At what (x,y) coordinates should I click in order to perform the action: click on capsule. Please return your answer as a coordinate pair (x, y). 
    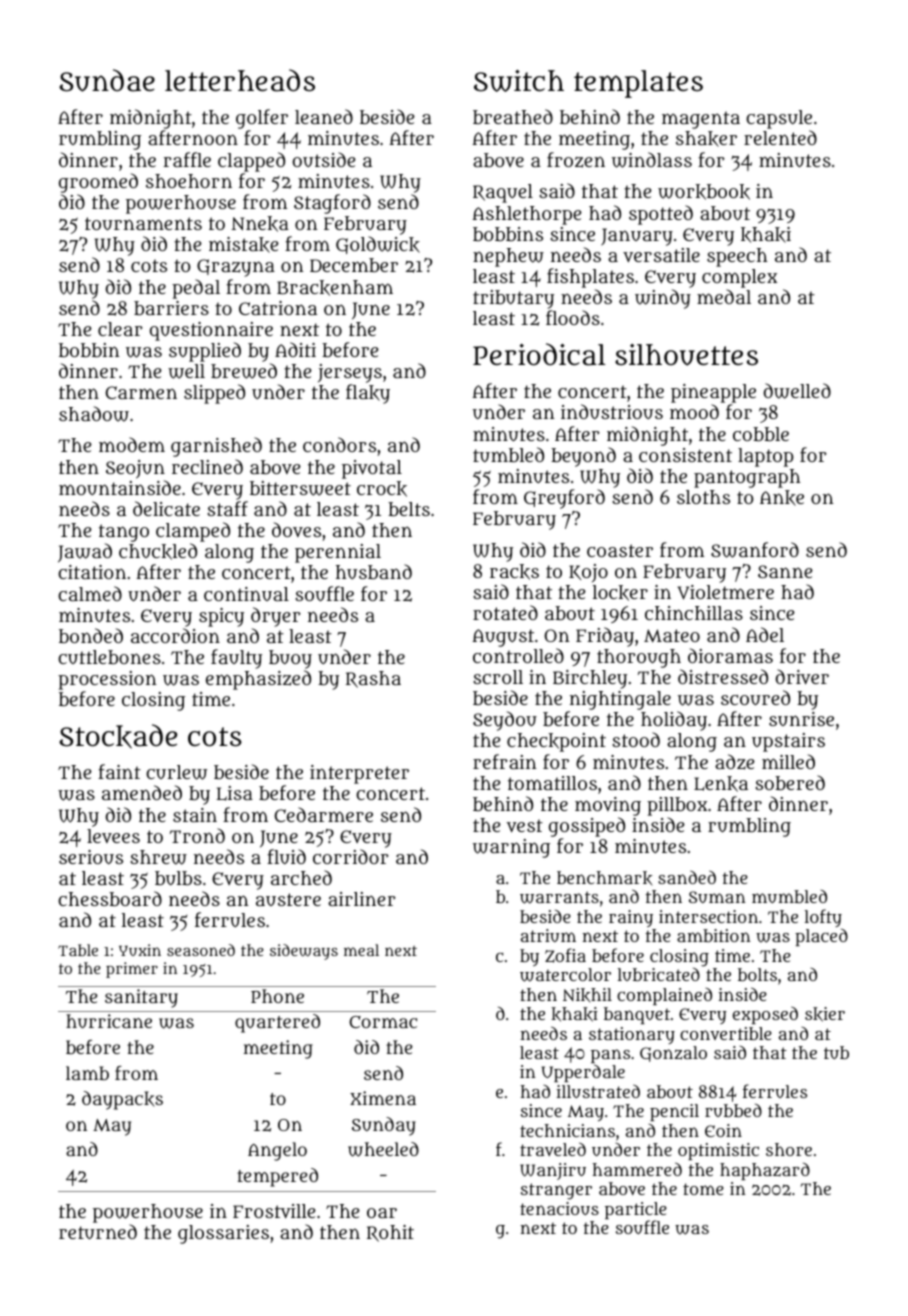
    Looking at the image, I should click on (779, 119).
